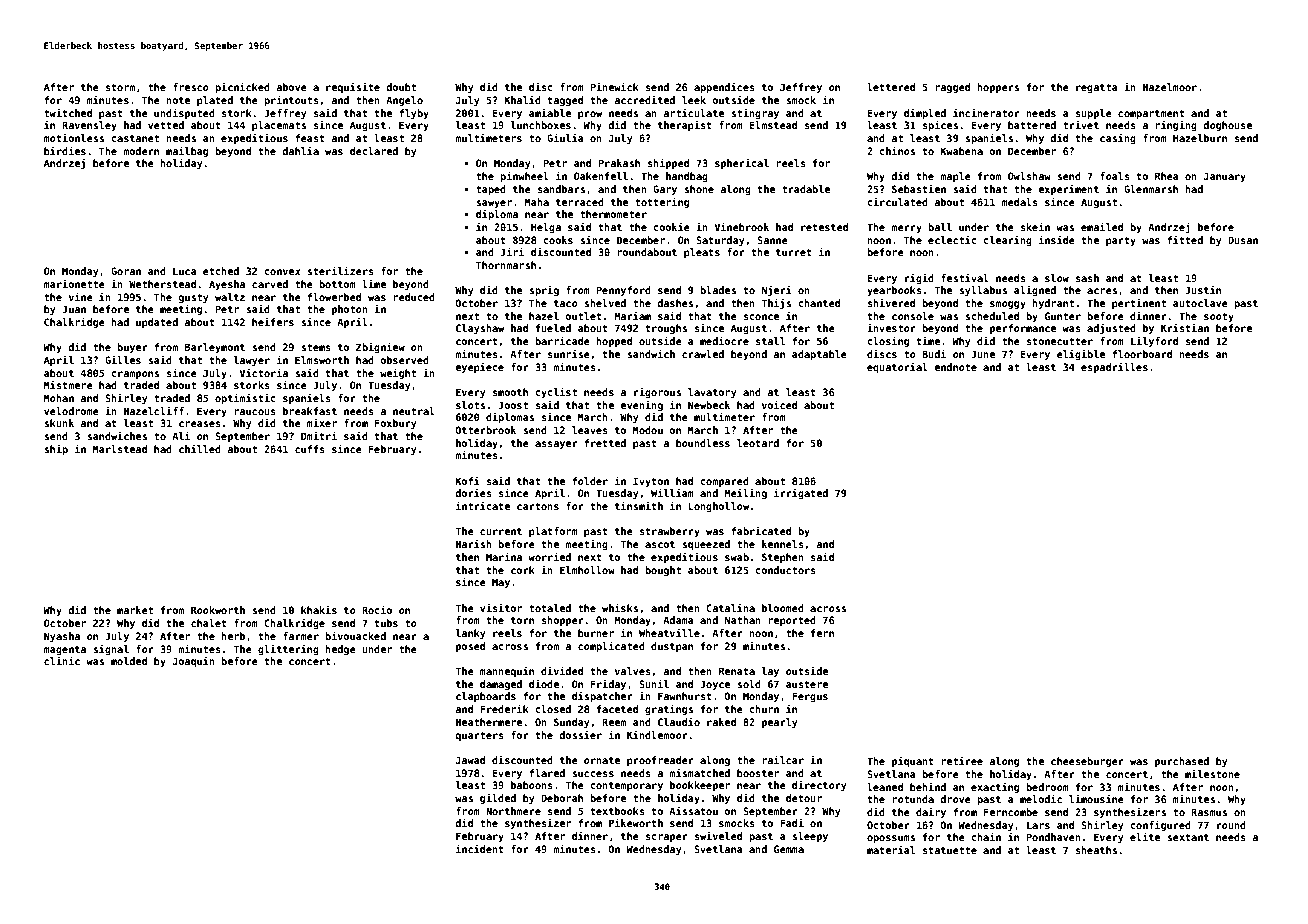  I want to click on Jawad, so click(470, 760).
